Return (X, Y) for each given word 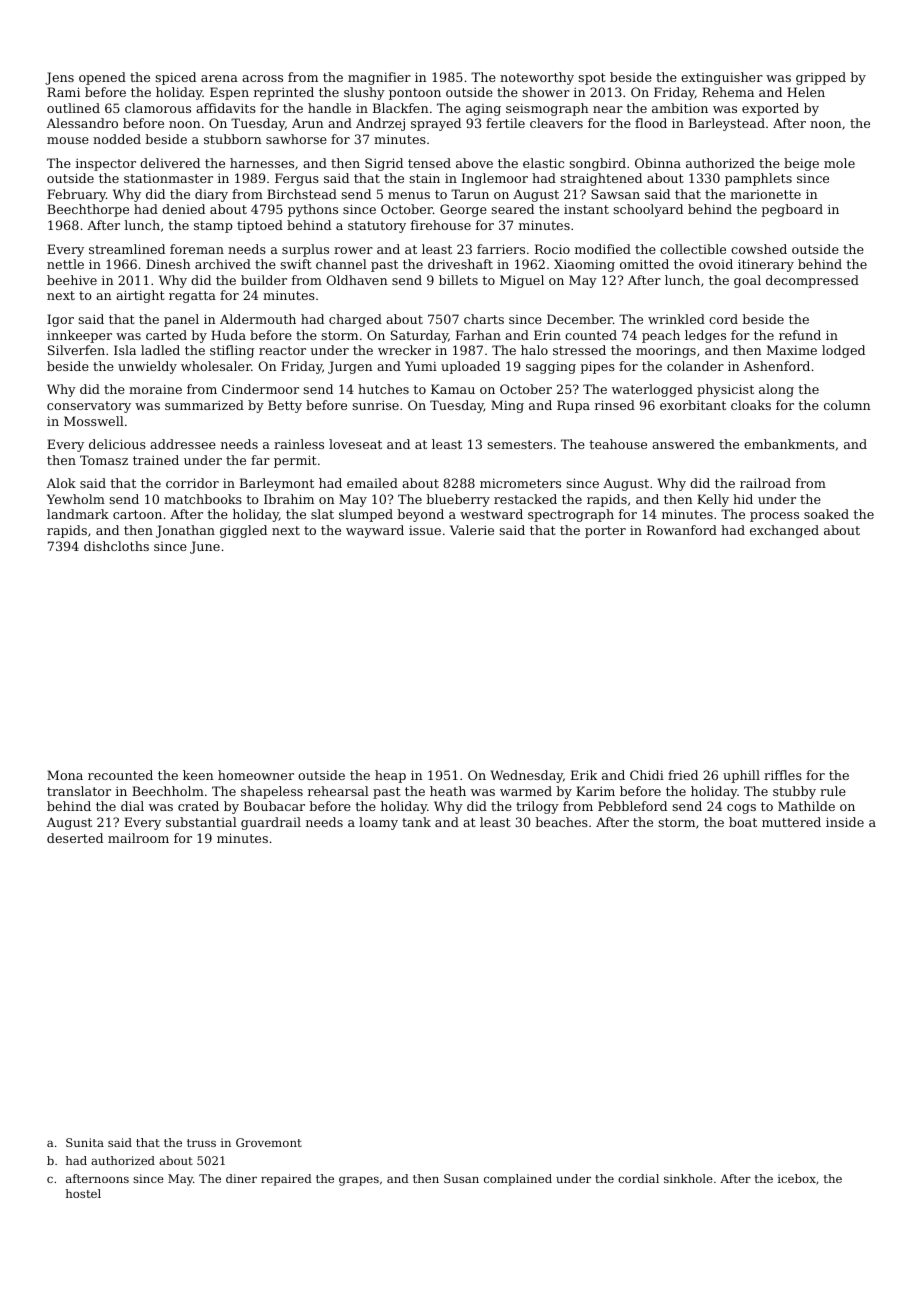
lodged (843, 351)
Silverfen (76, 350)
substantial (201, 822)
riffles (783, 775)
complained (518, 1180)
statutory (377, 227)
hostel (83, 1193)
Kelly (713, 500)
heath (448, 791)
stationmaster (168, 178)
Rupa (573, 406)
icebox (797, 1178)
